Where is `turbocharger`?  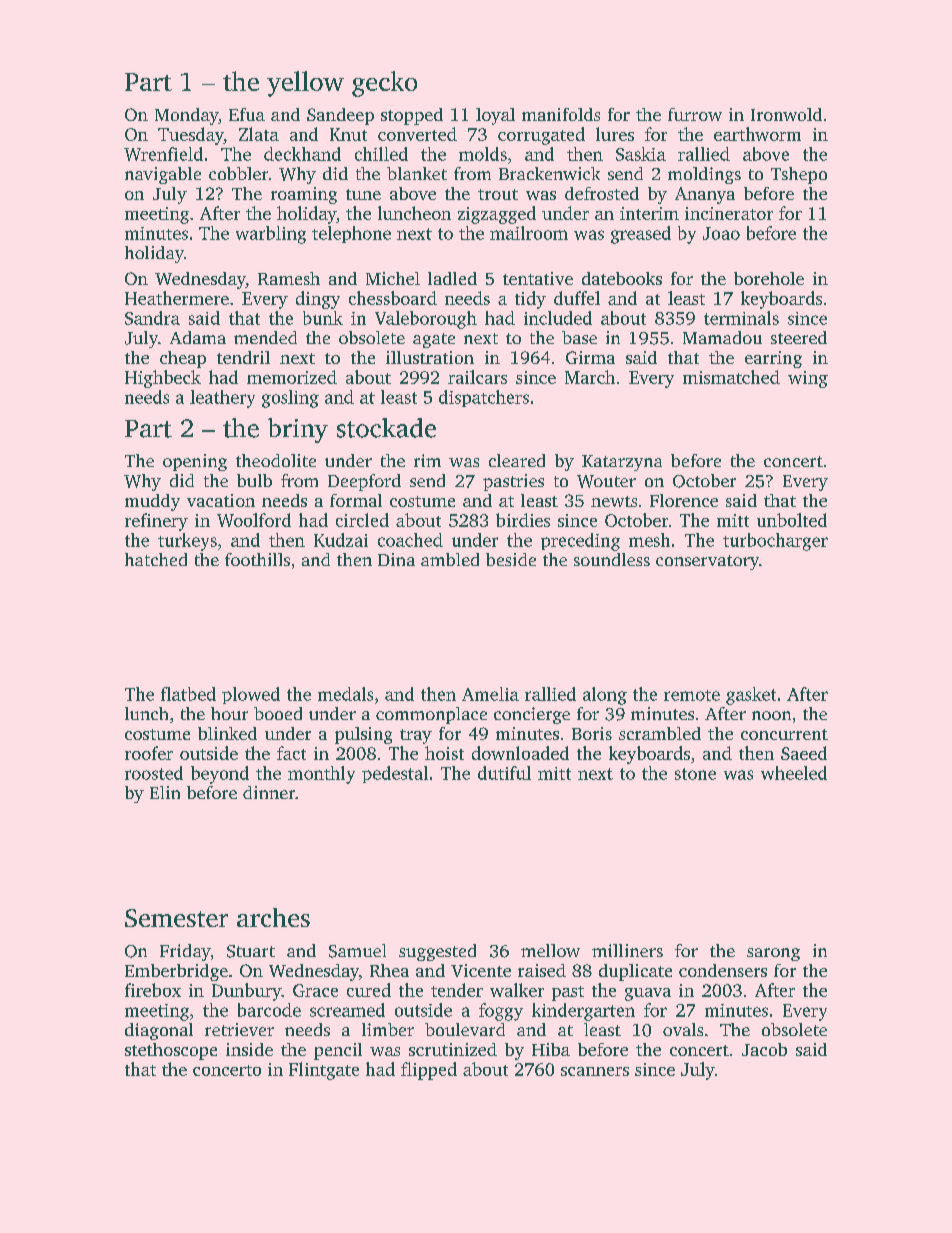 turbocharger is located at coordinates (775, 542).
